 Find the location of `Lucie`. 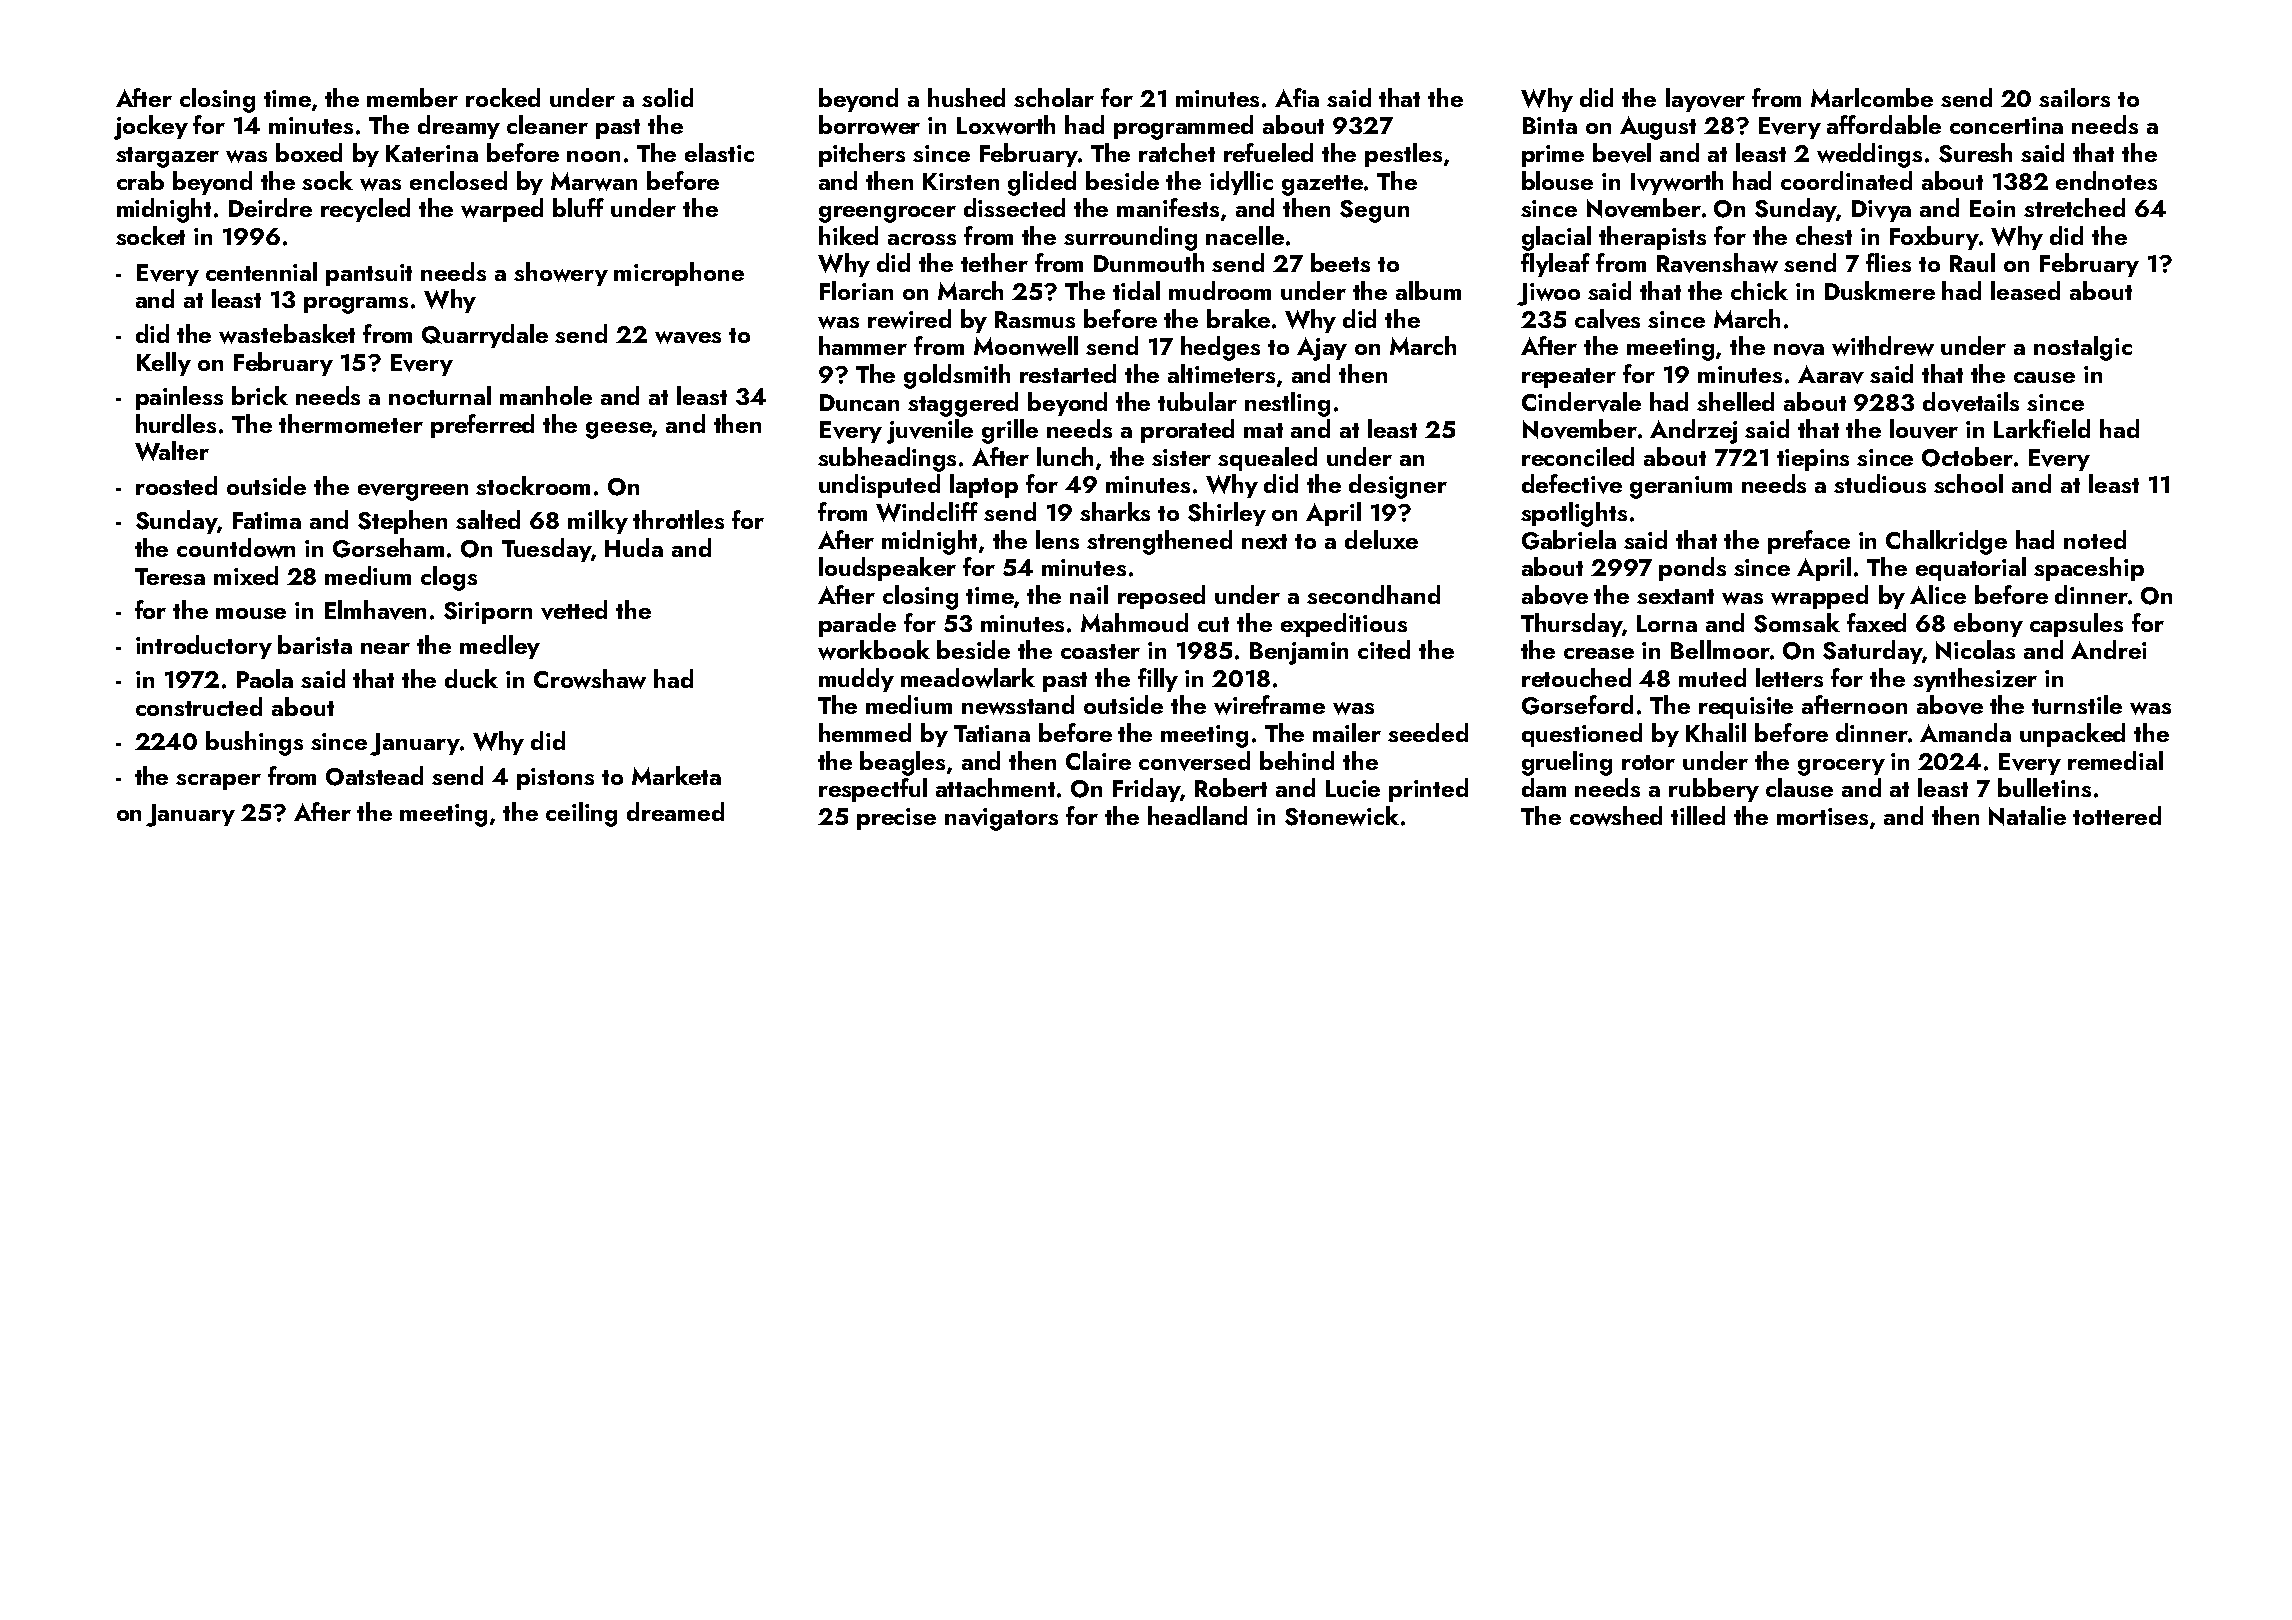

Lucie is located at coordinates (1353, 788).
